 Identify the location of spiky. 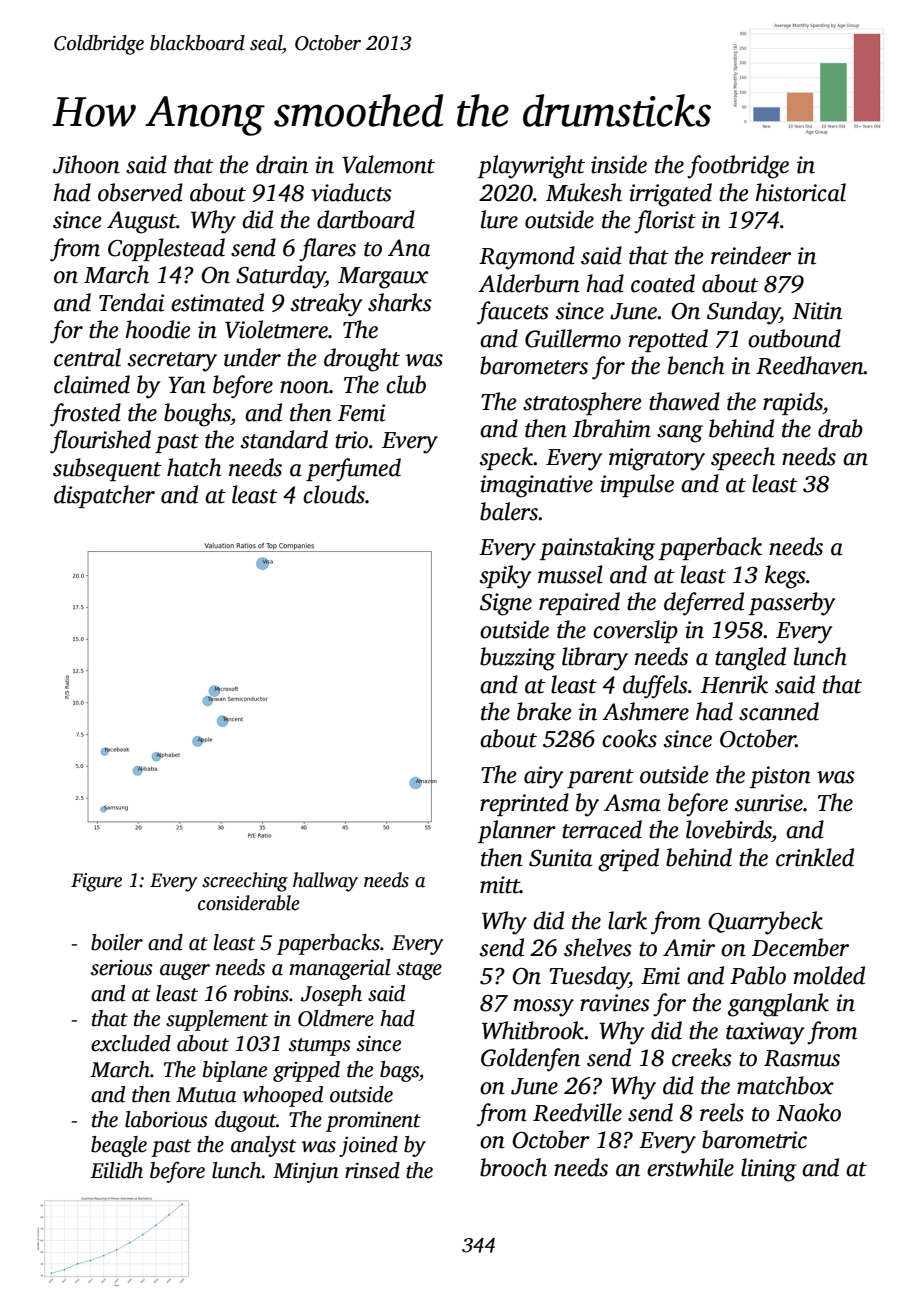
(506, 577).
